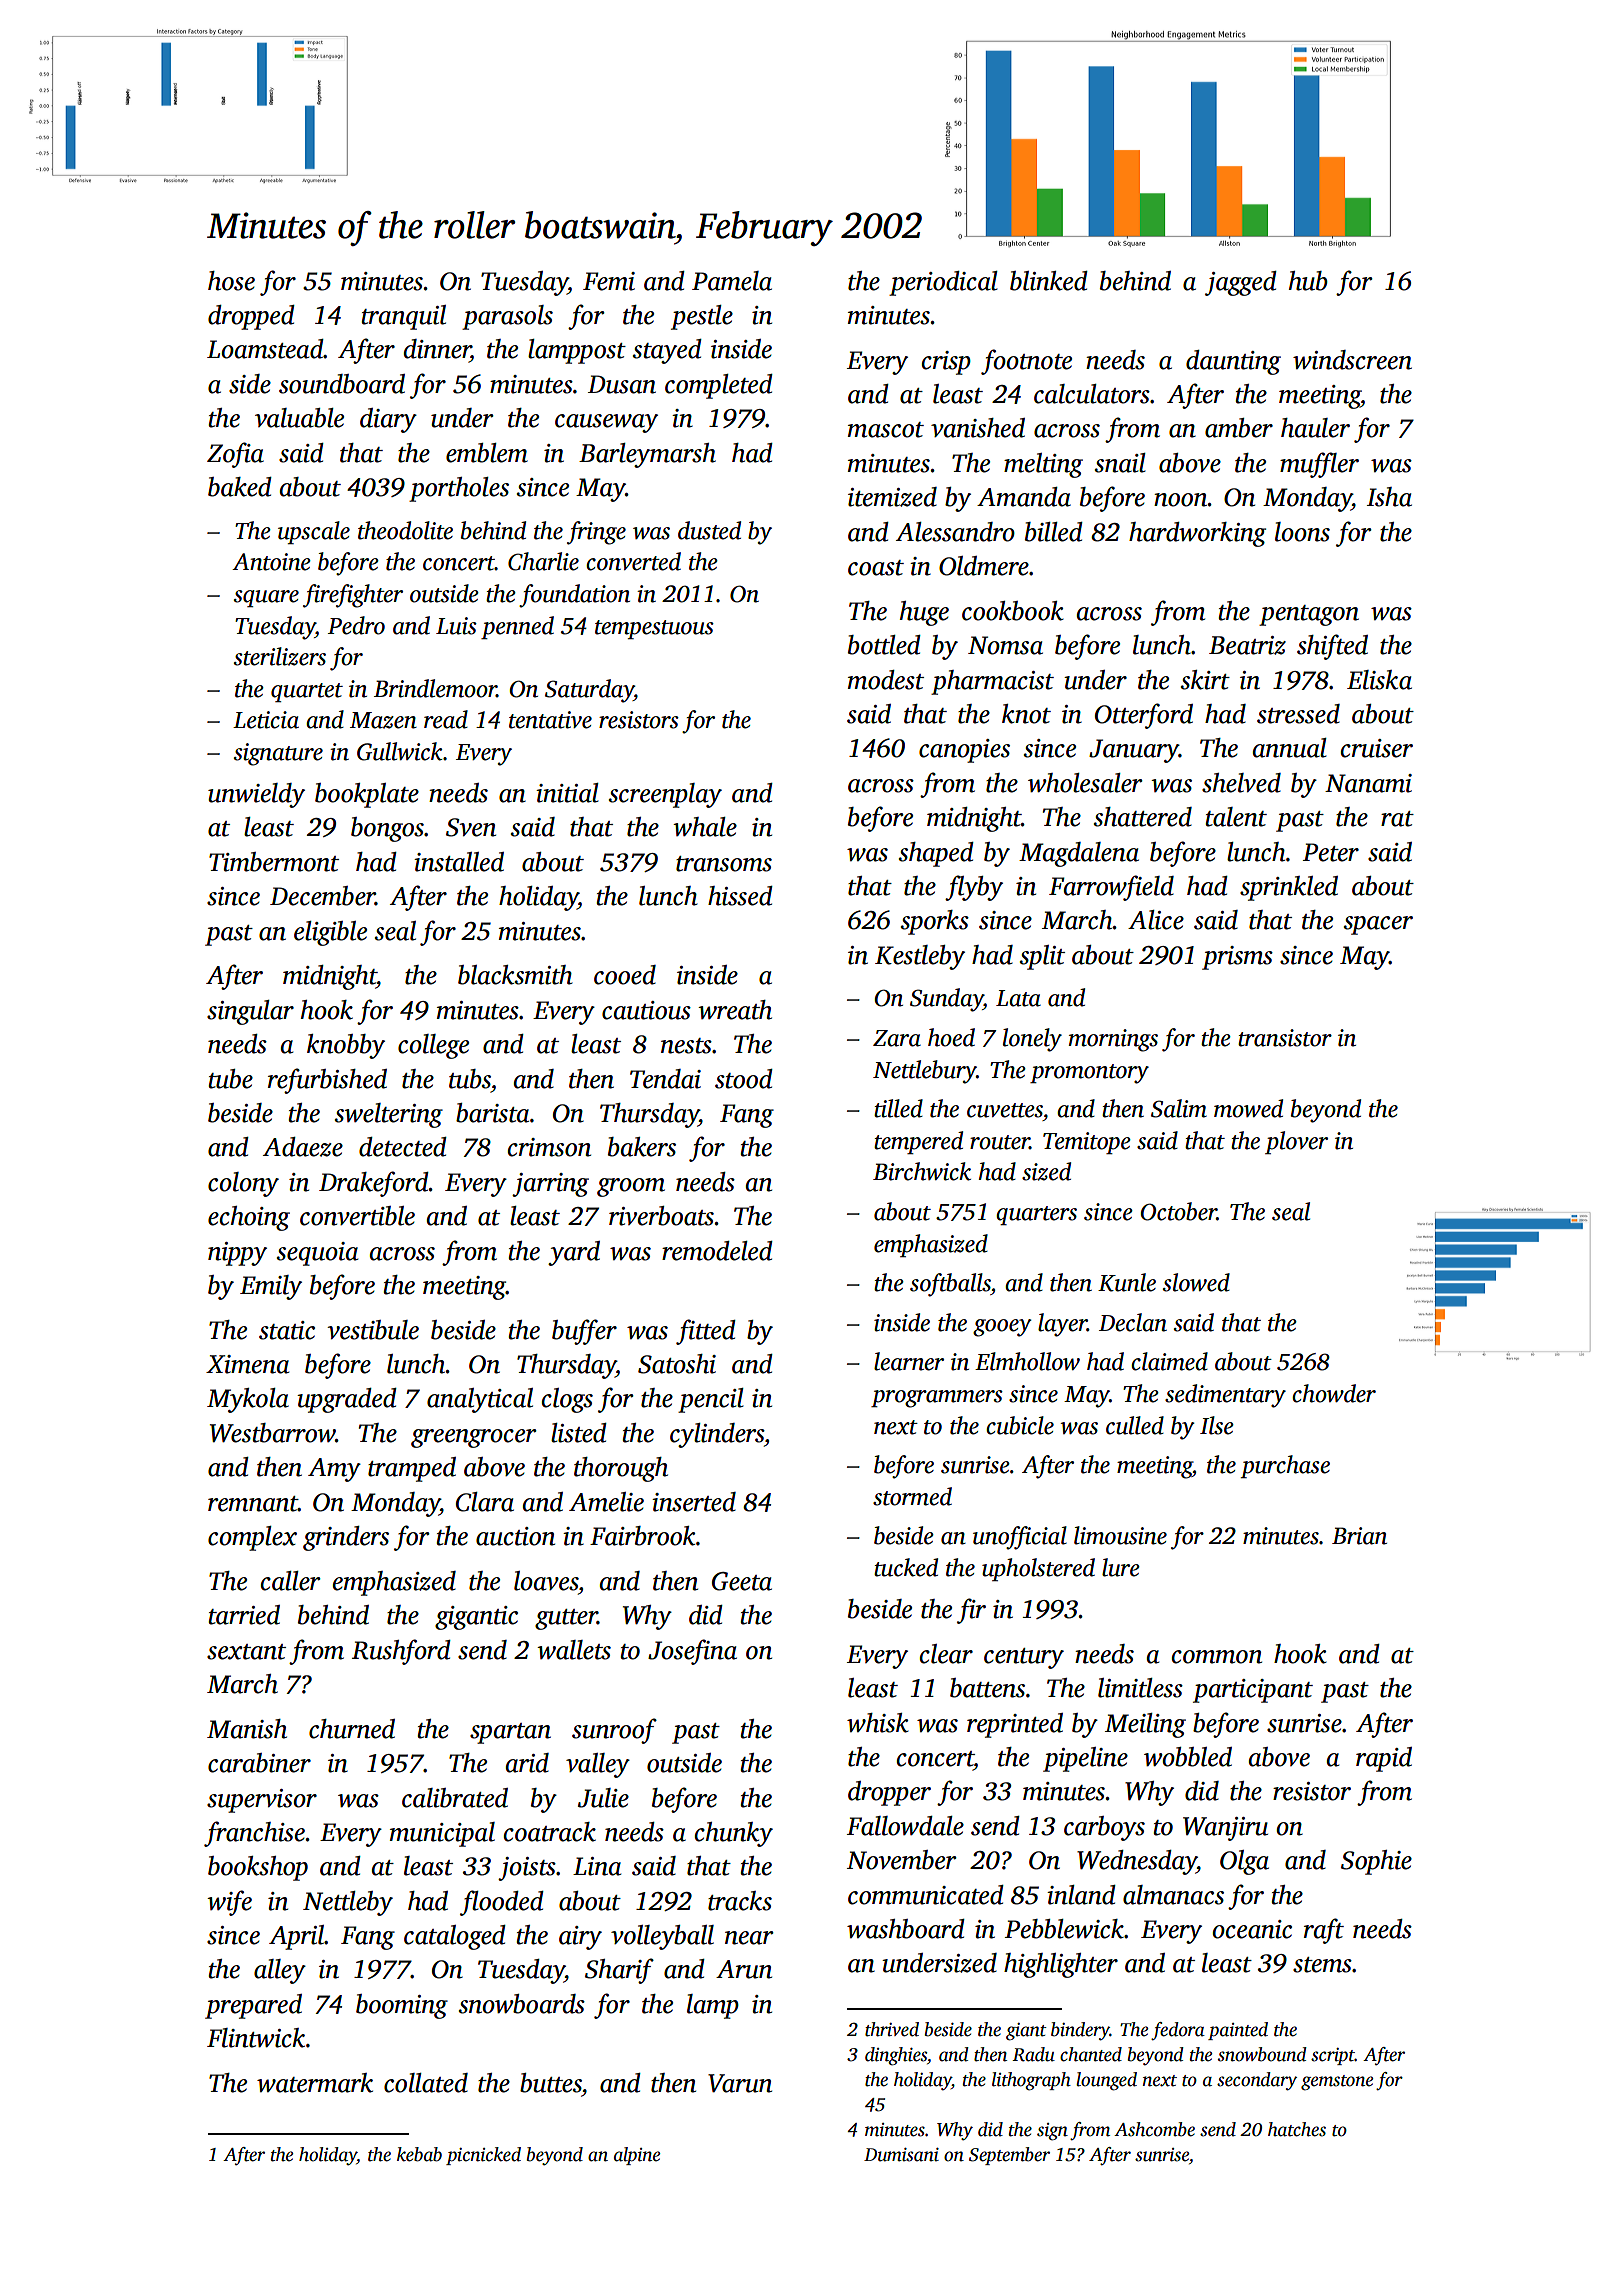 This screenshot has height=2292, width=1620. I want to click on Ilse, so click(1217, 1425).
